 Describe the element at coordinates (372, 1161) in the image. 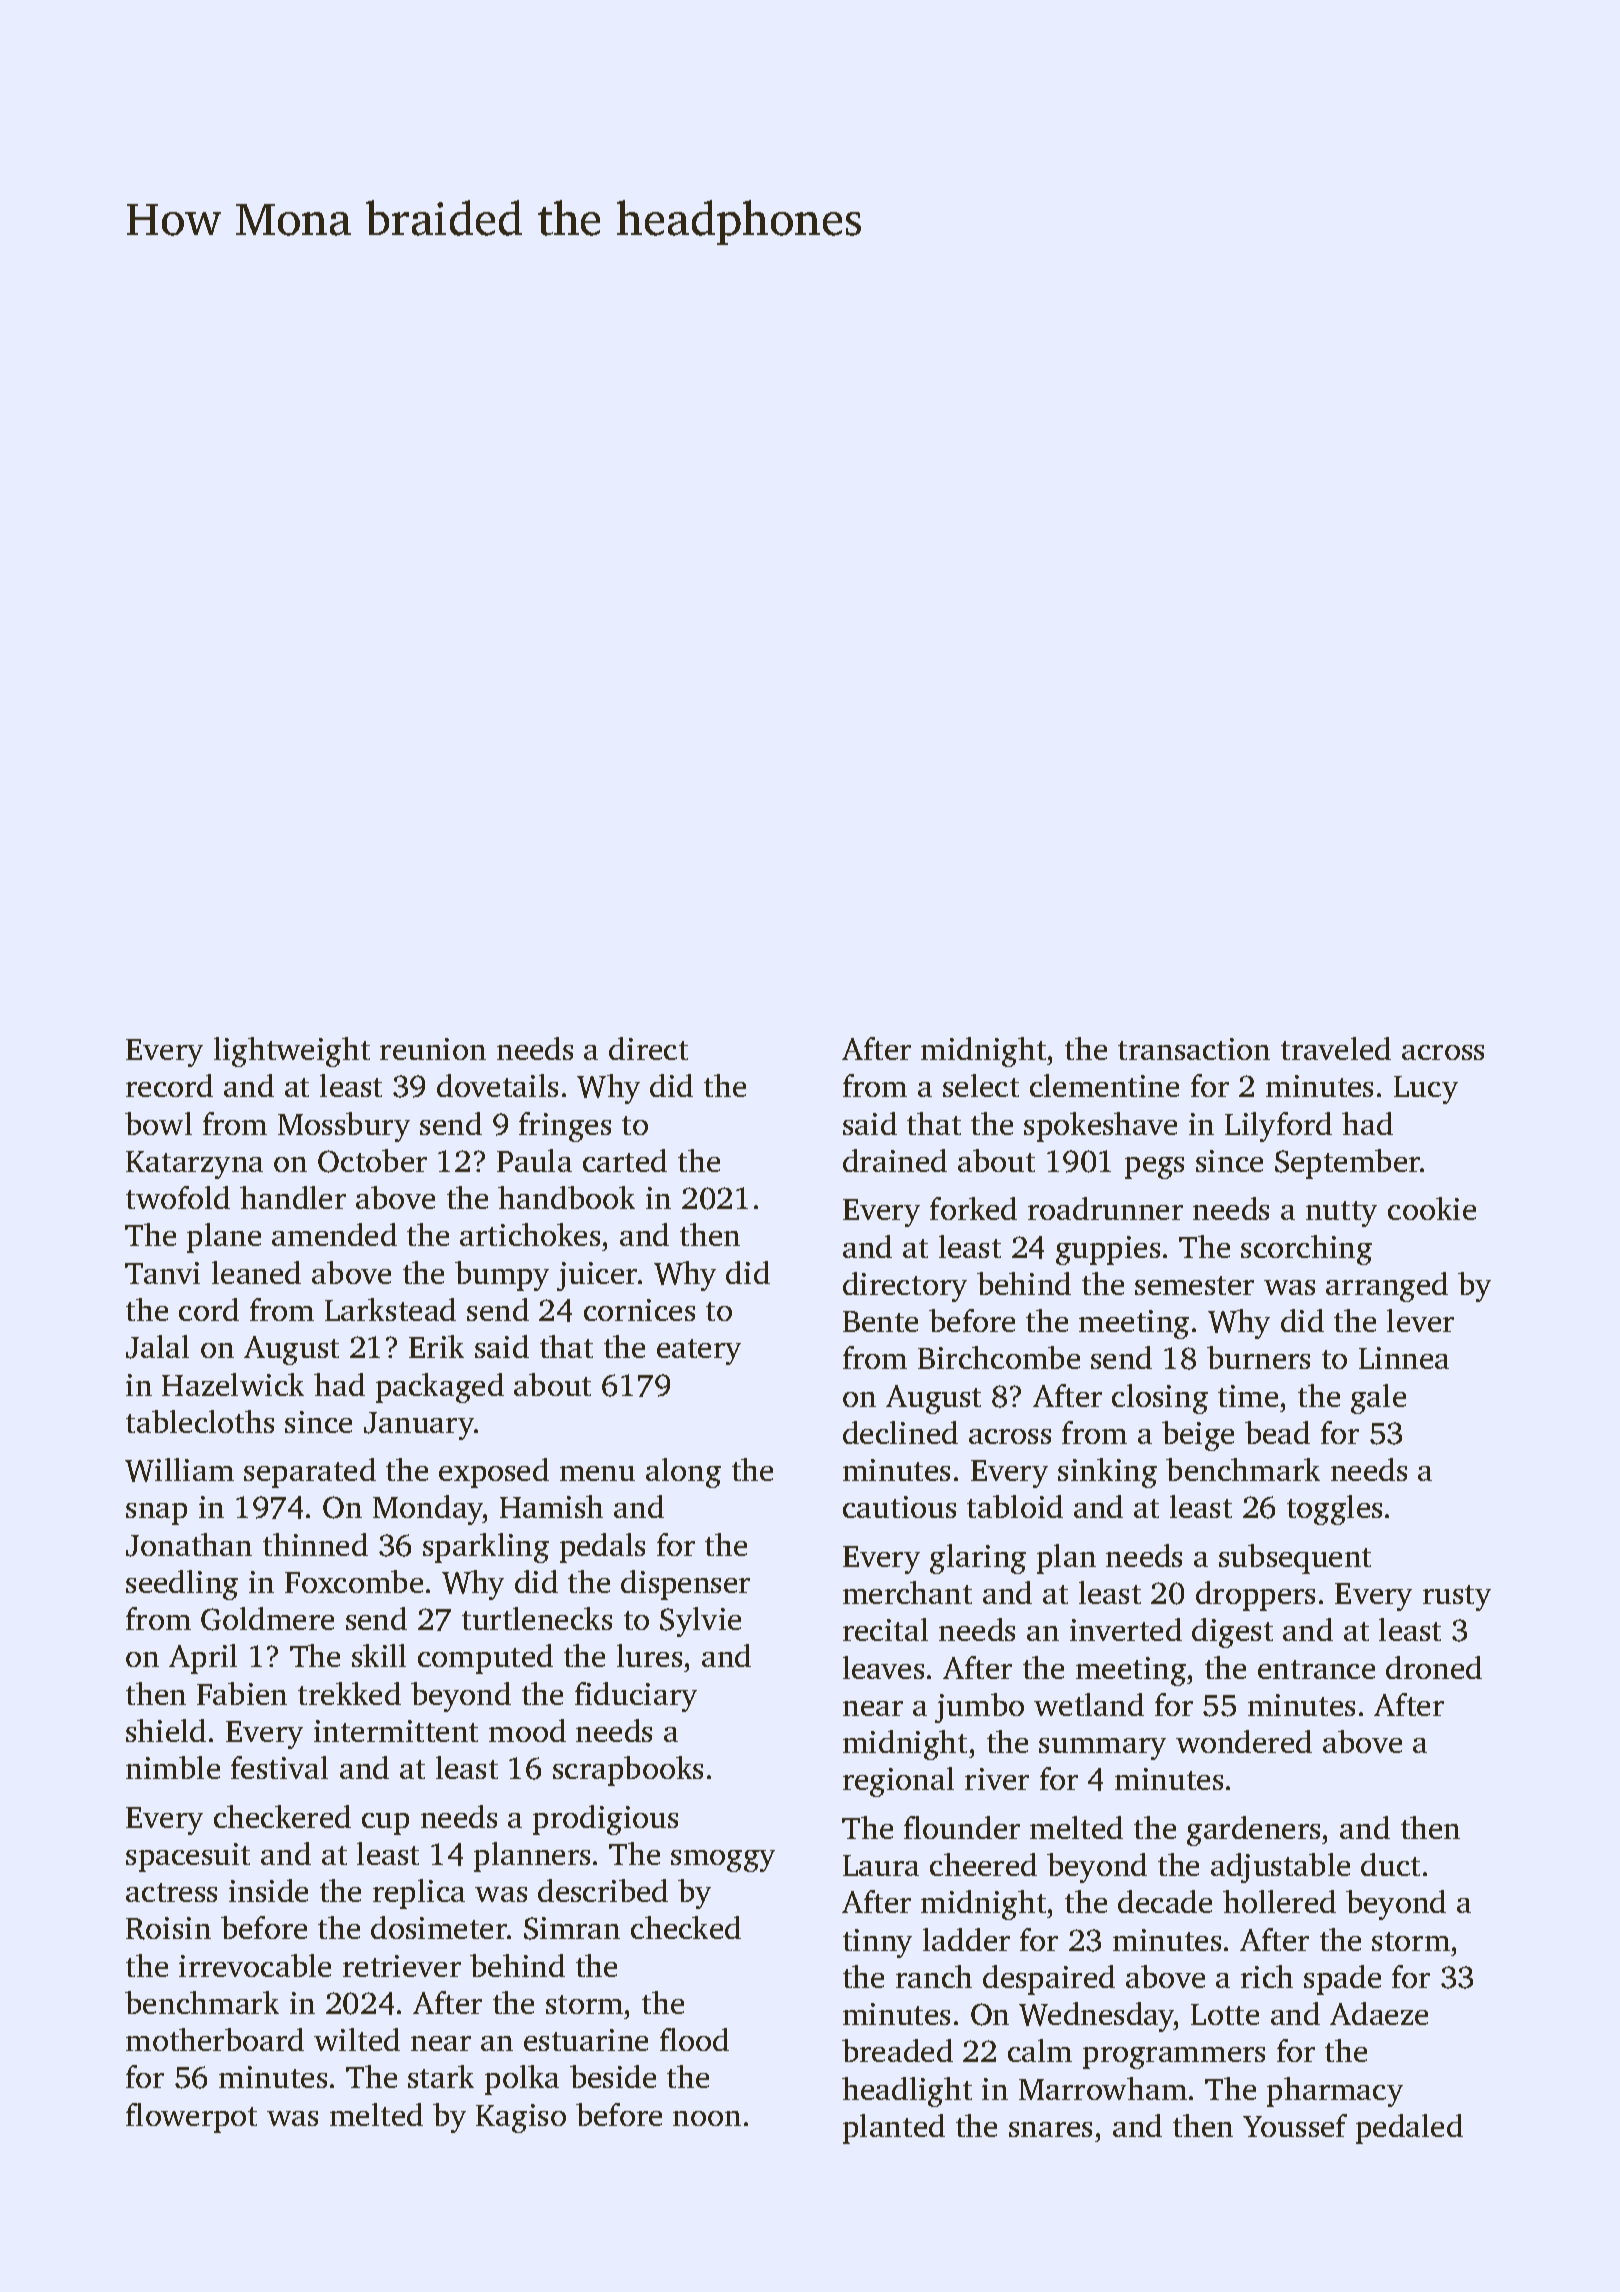

I see `October` at that location.
